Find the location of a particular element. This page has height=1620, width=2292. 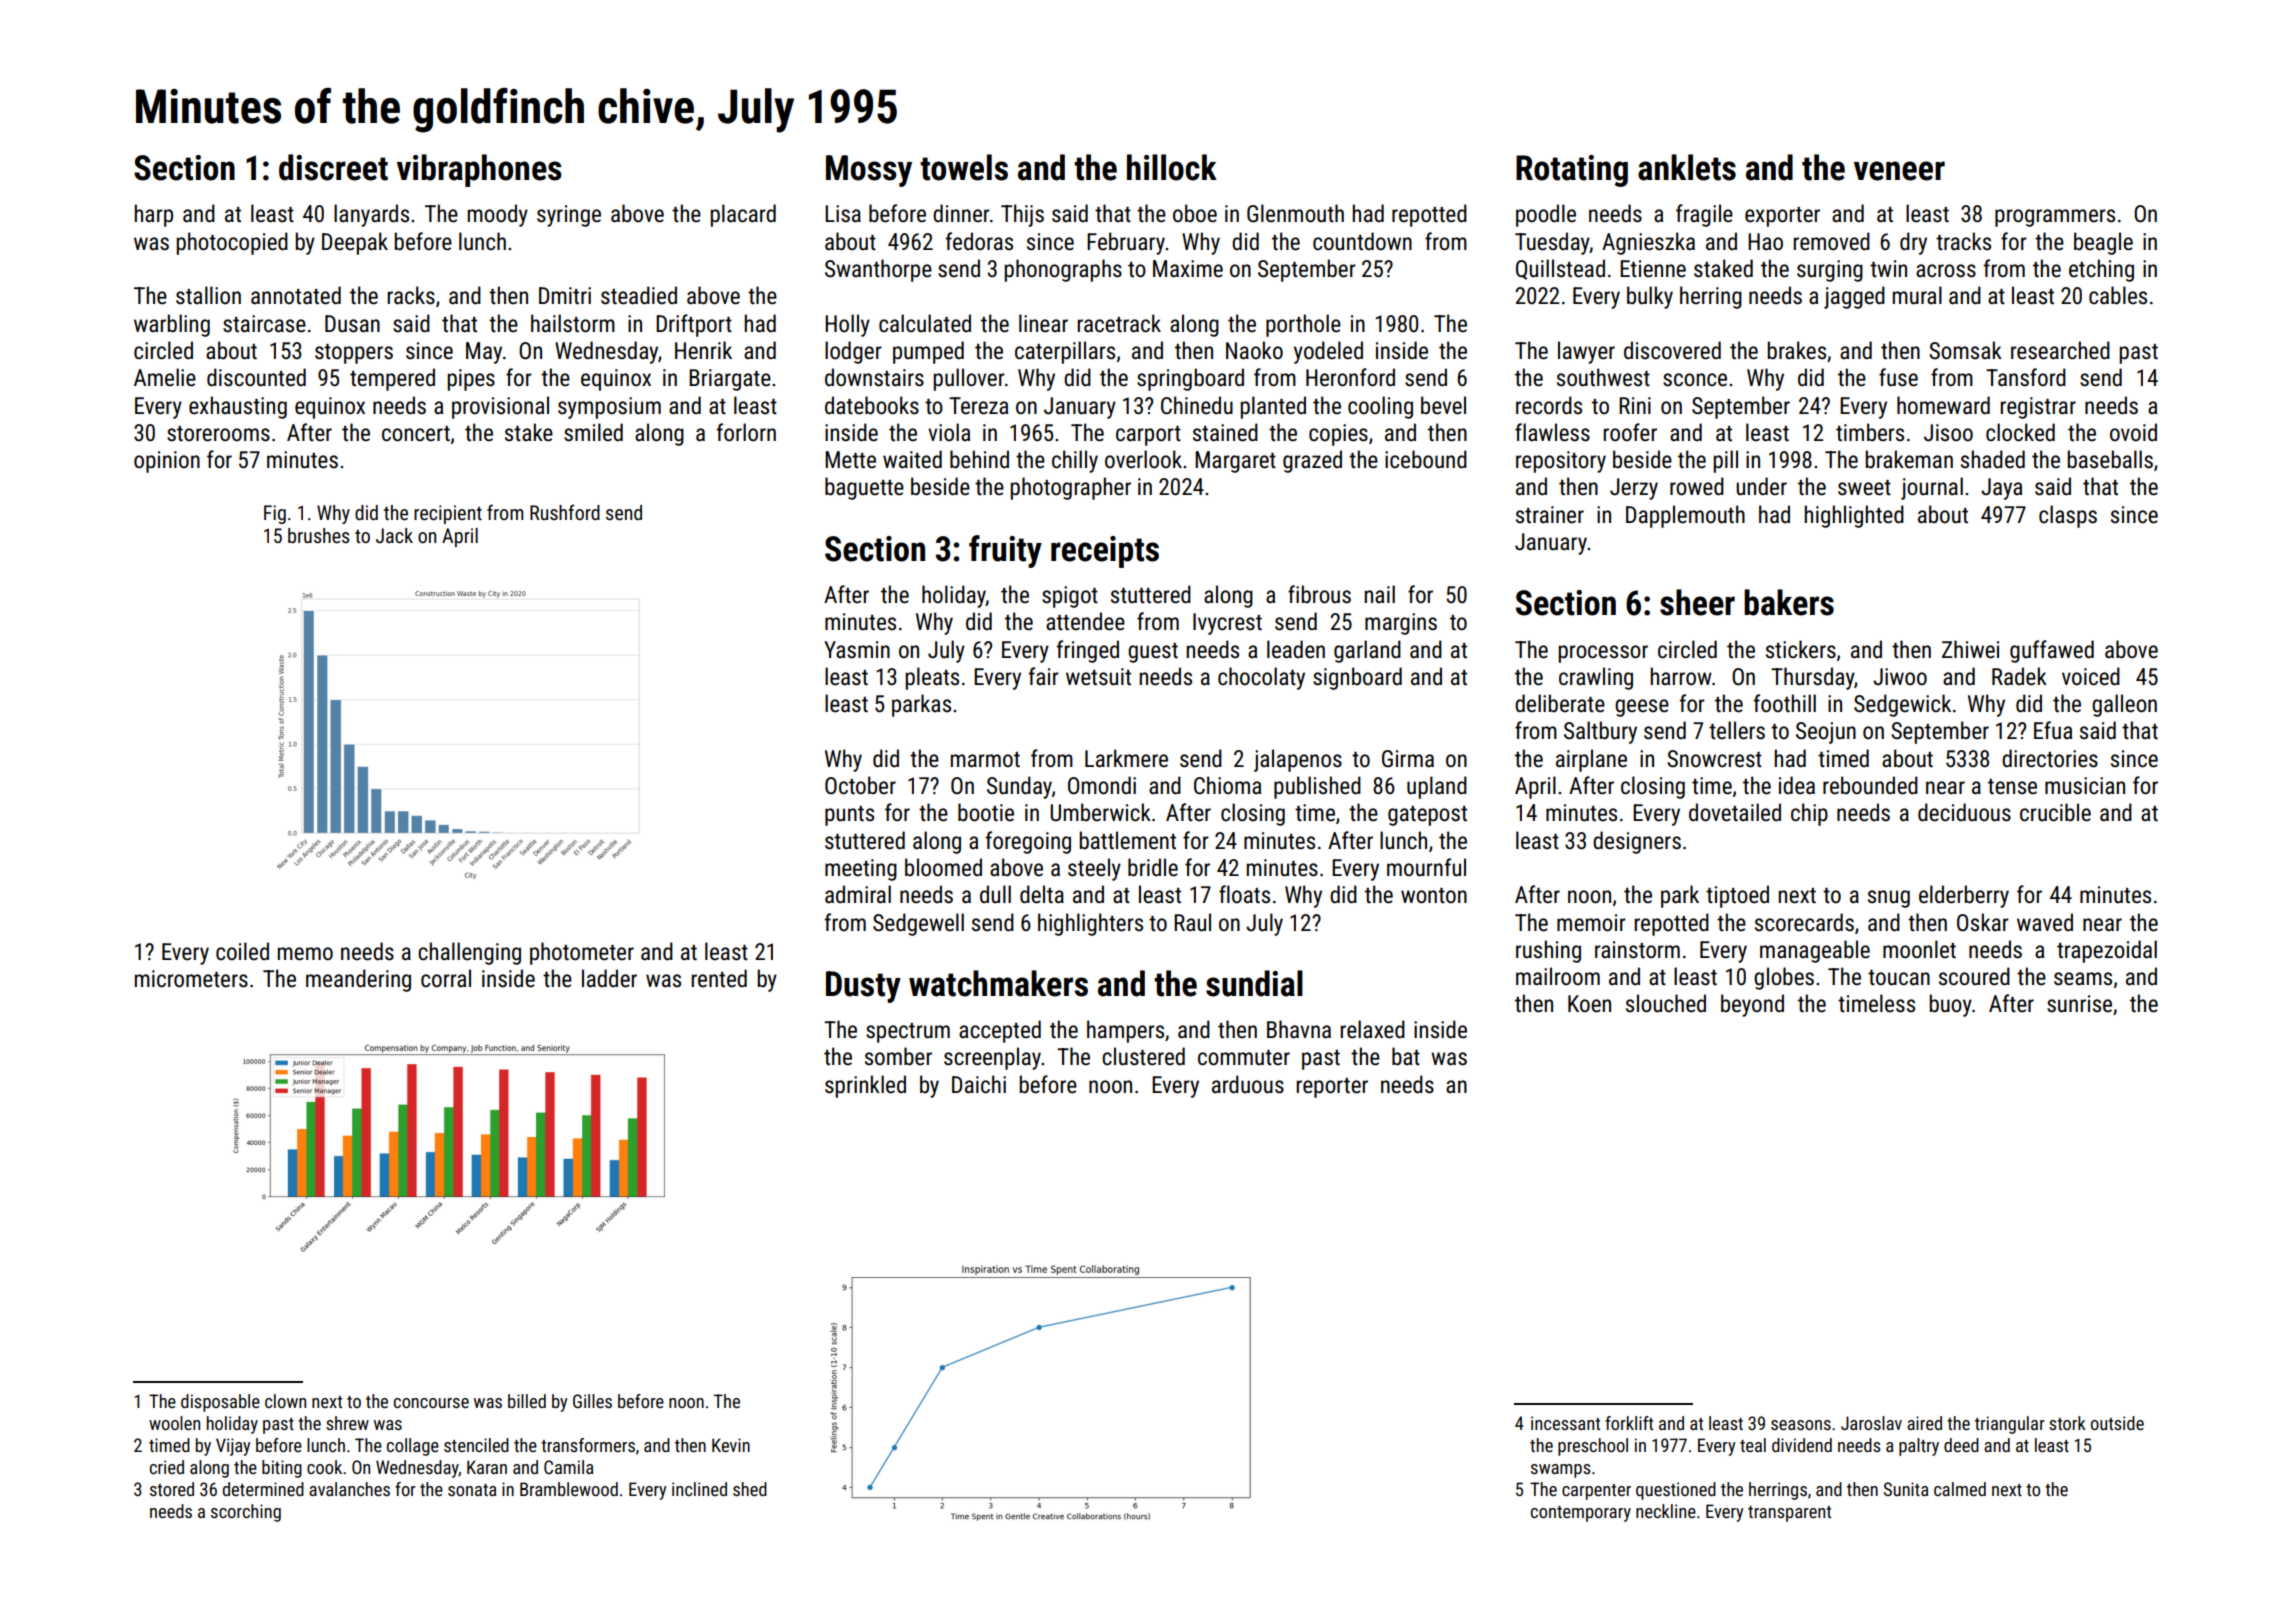

micrometers is located at coordinates (191, 979).
